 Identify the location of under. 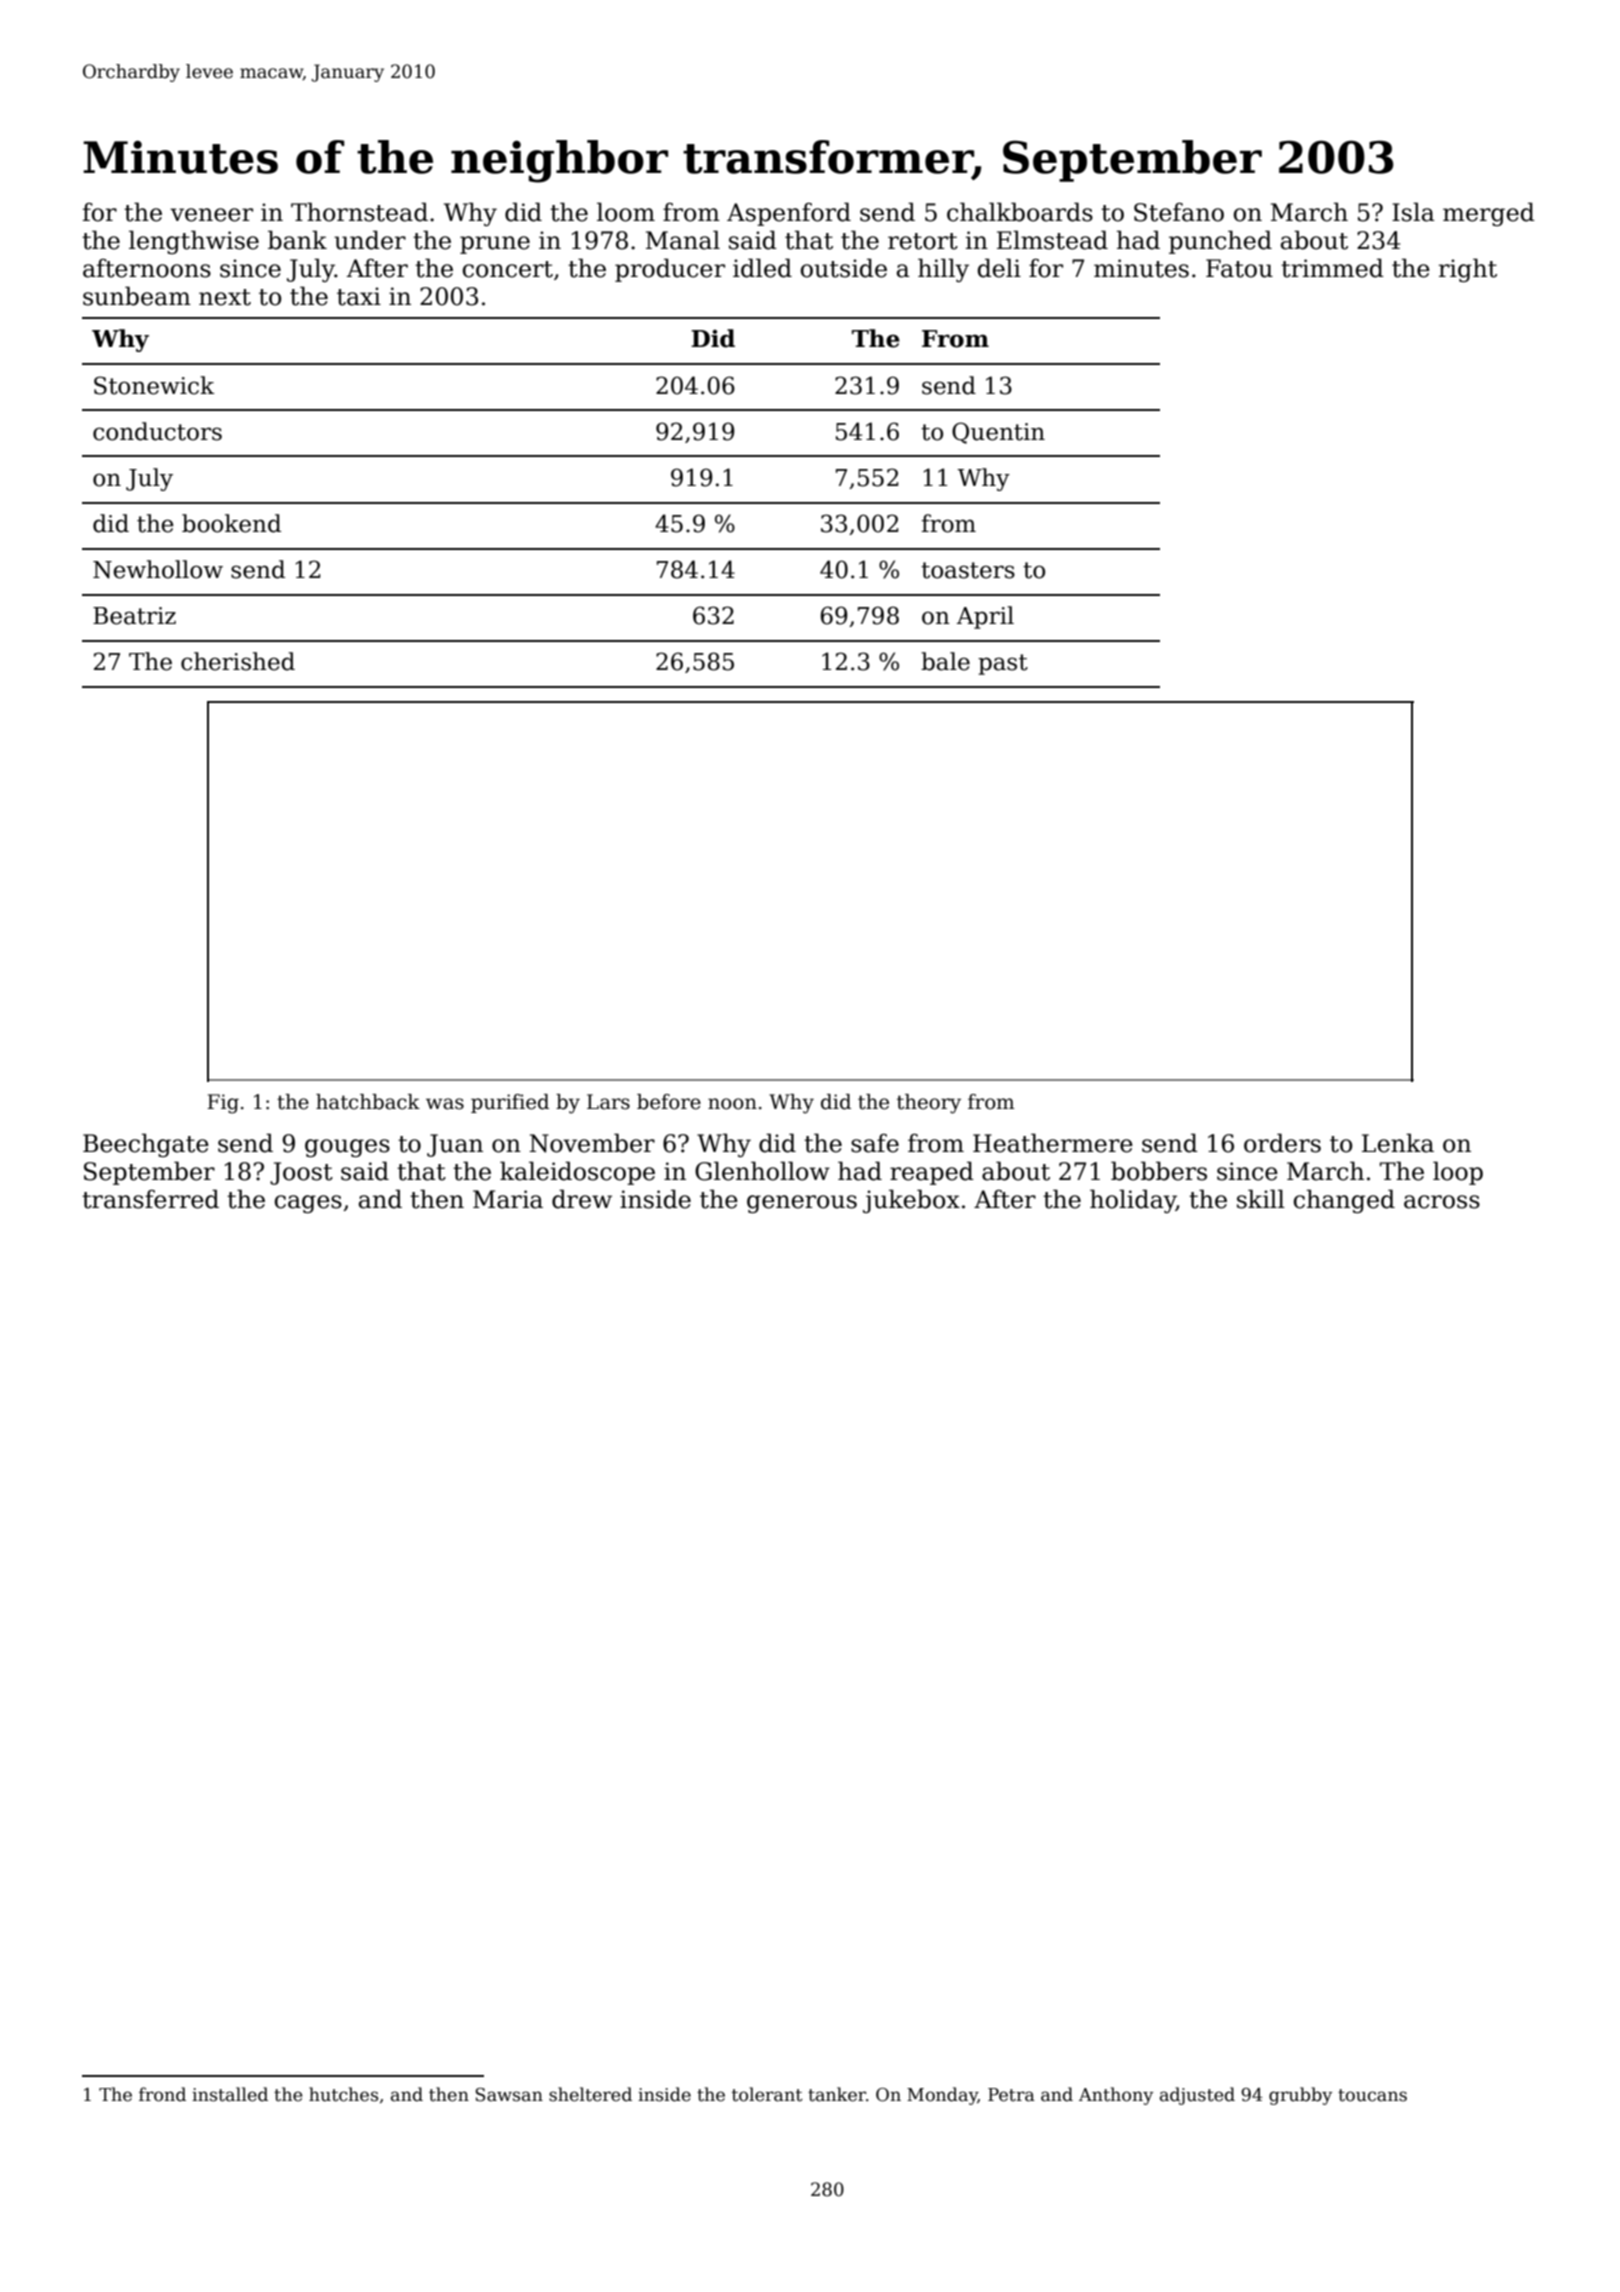
(370, 240).
